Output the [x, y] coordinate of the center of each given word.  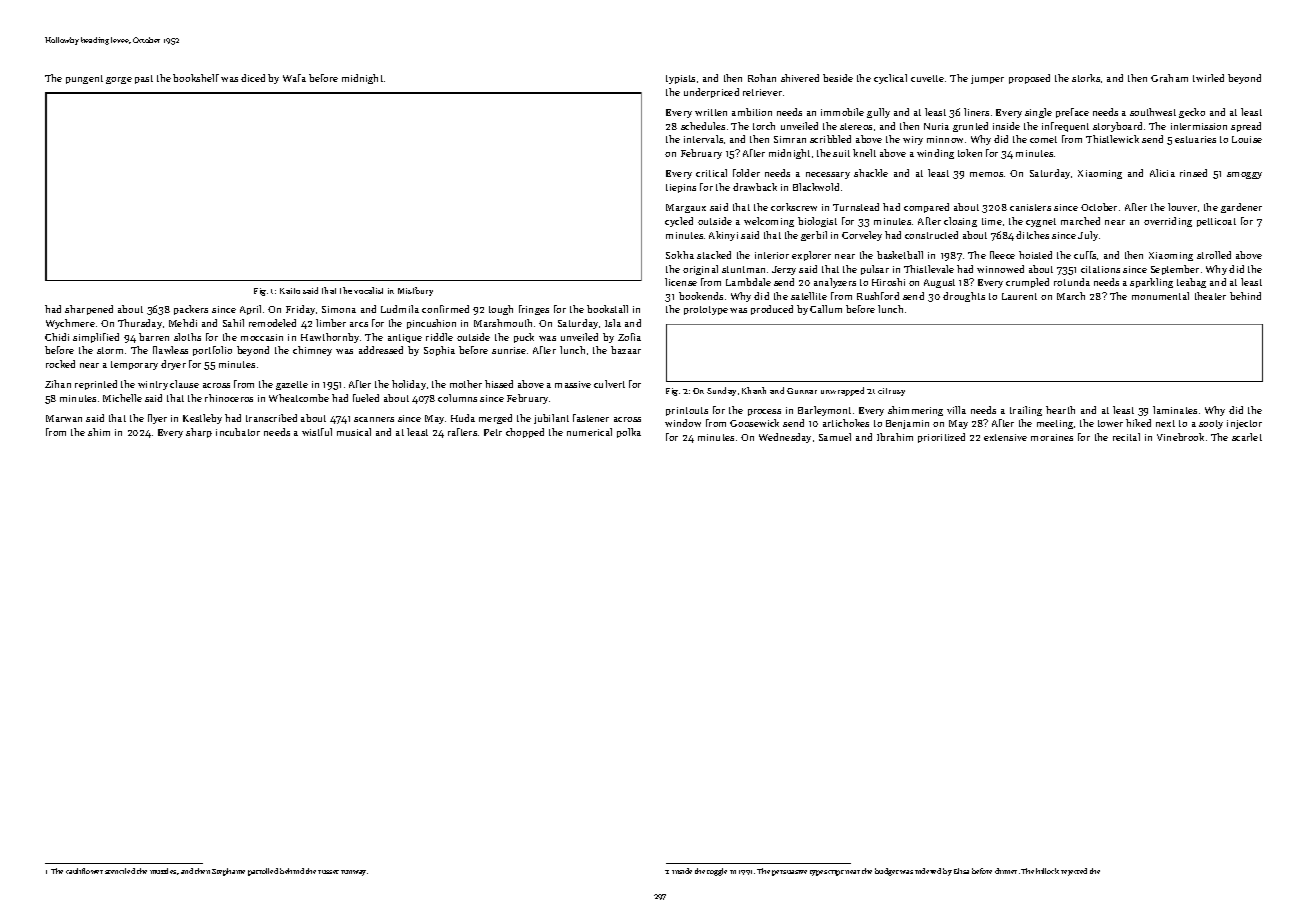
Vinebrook [1180, 437]
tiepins [681, 188]
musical [354, 432]
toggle [717, 872]
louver [1182, 207]
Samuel [835, 437]
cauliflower [84, 871]
